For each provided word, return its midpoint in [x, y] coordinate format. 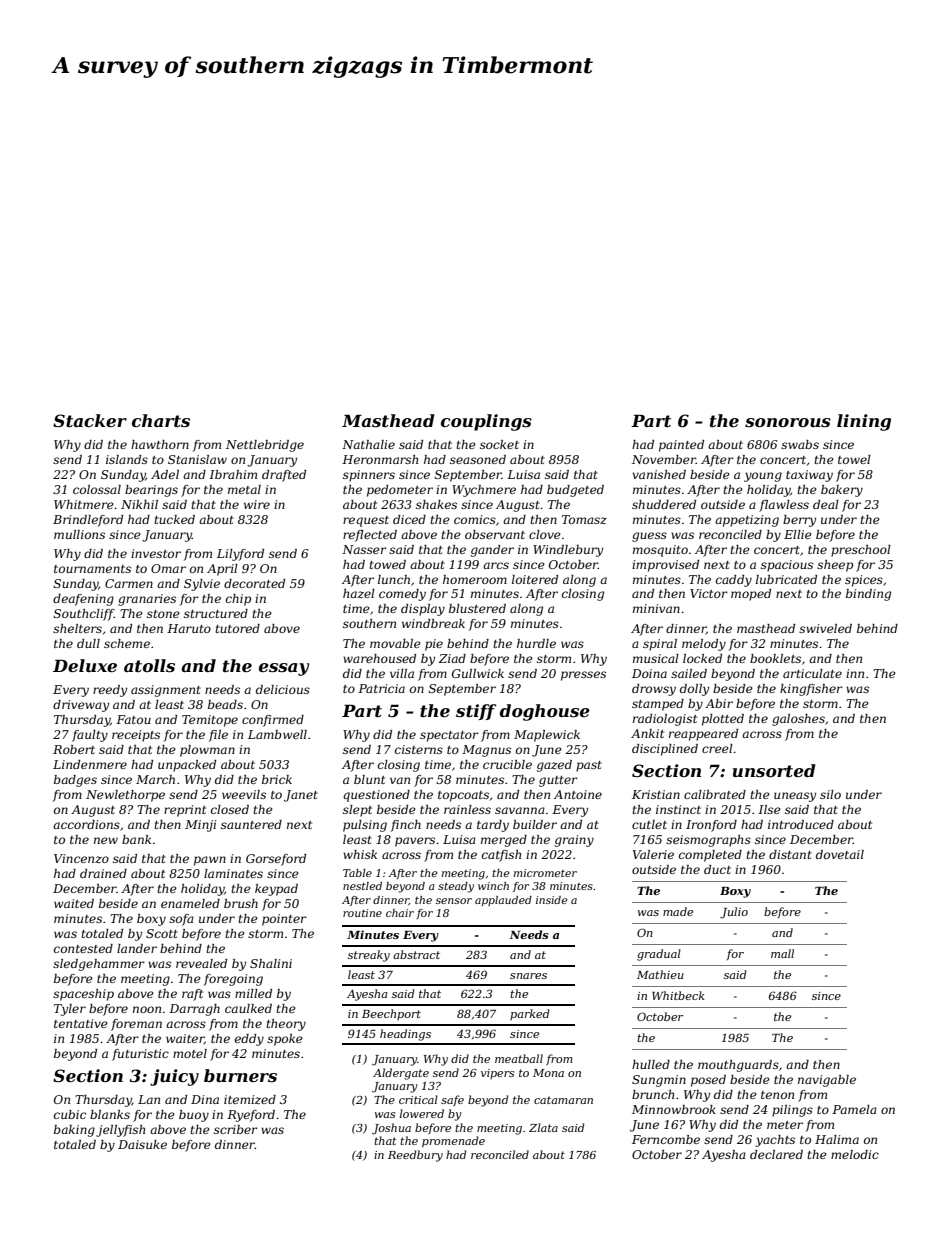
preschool [861, 551]
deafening [83, 600]
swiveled [825, 628]
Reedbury [415, 1156]
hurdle [536, 643]
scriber [236, 1129]
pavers [415, 842]
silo [830, 794]
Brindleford [88, 521]
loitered [535, 579]
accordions [86, 824]
